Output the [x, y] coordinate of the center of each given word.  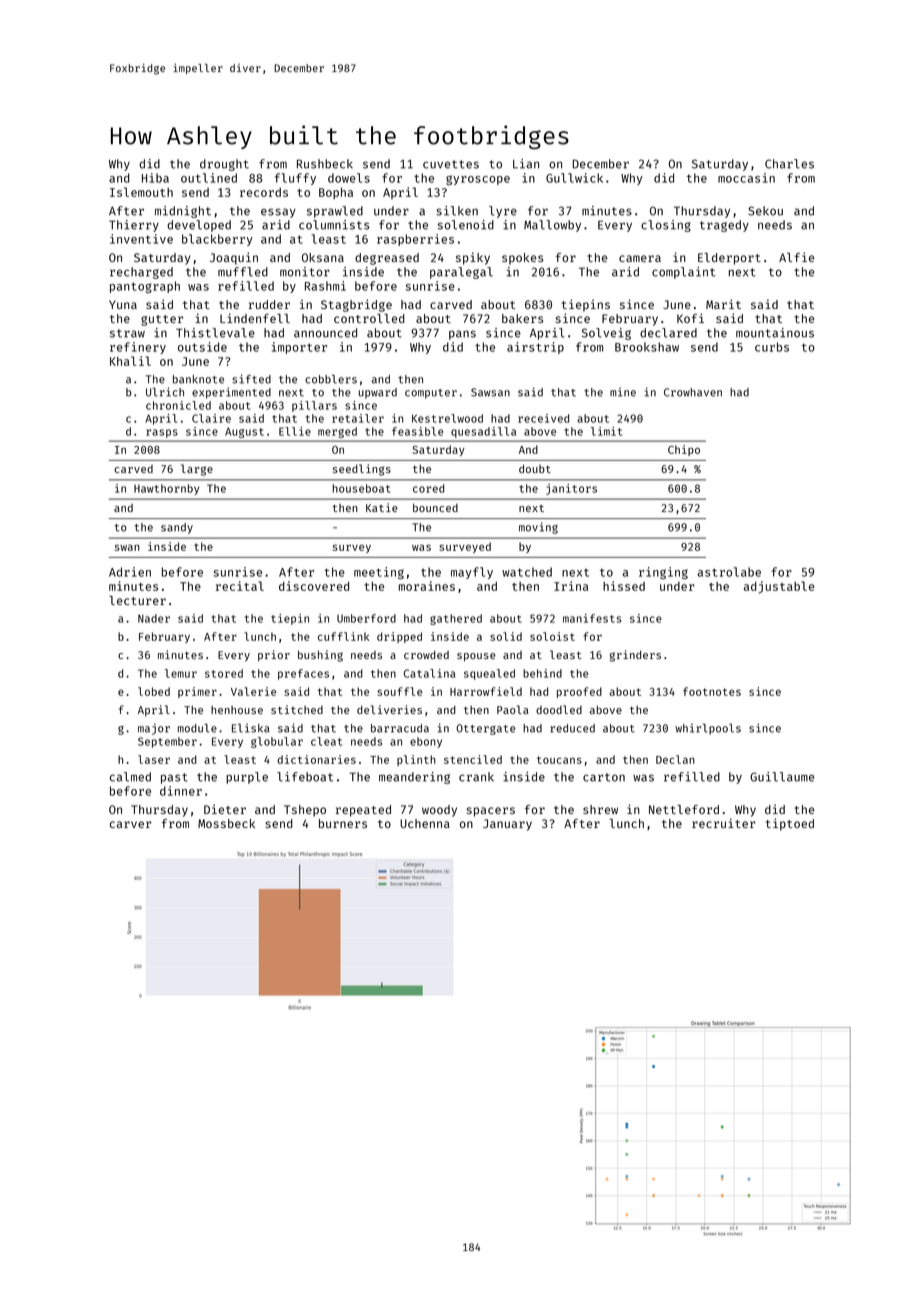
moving [538, 528]
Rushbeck [325, 164]
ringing [663, 573]
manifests [592, 618]
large [197, 470]
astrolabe [729, 572]
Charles [789, 164]
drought [224, 165]
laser [154, 759]
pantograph [145, 287]
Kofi [690, 318]
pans [462, 335]
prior [274, 655]
